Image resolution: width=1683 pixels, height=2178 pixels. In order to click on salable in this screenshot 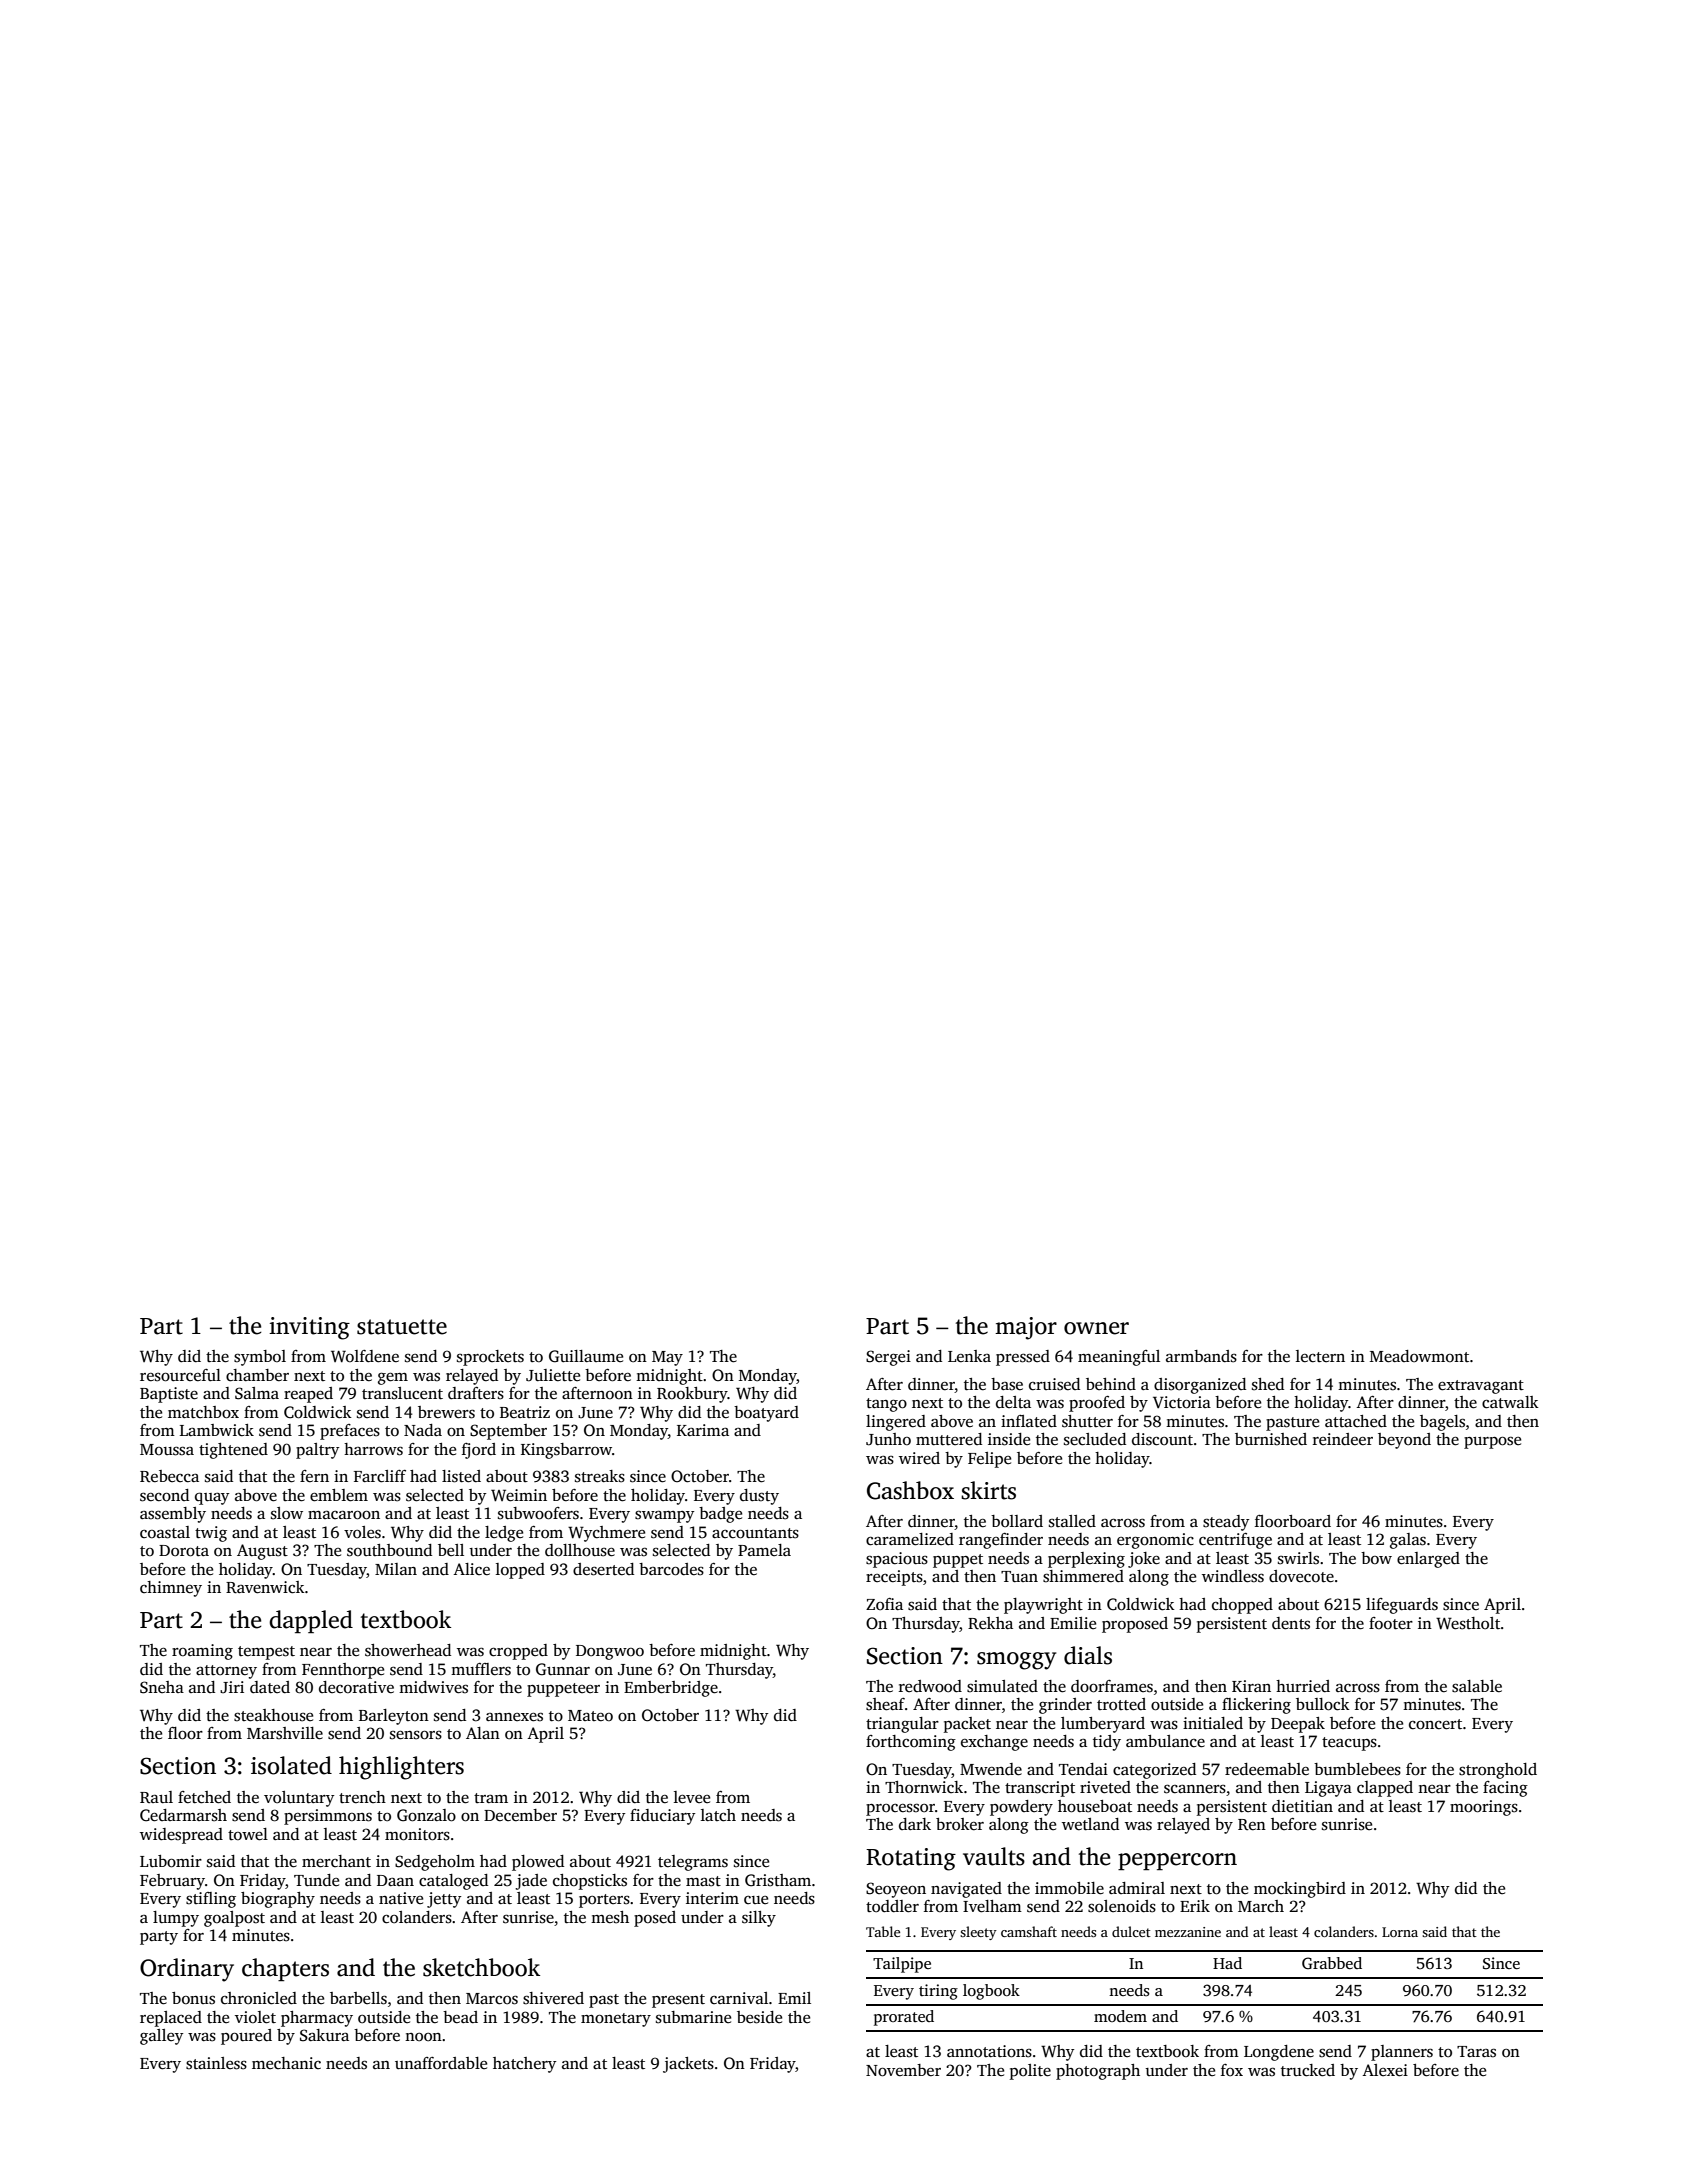, I will do `click(1477, 1686)`.
